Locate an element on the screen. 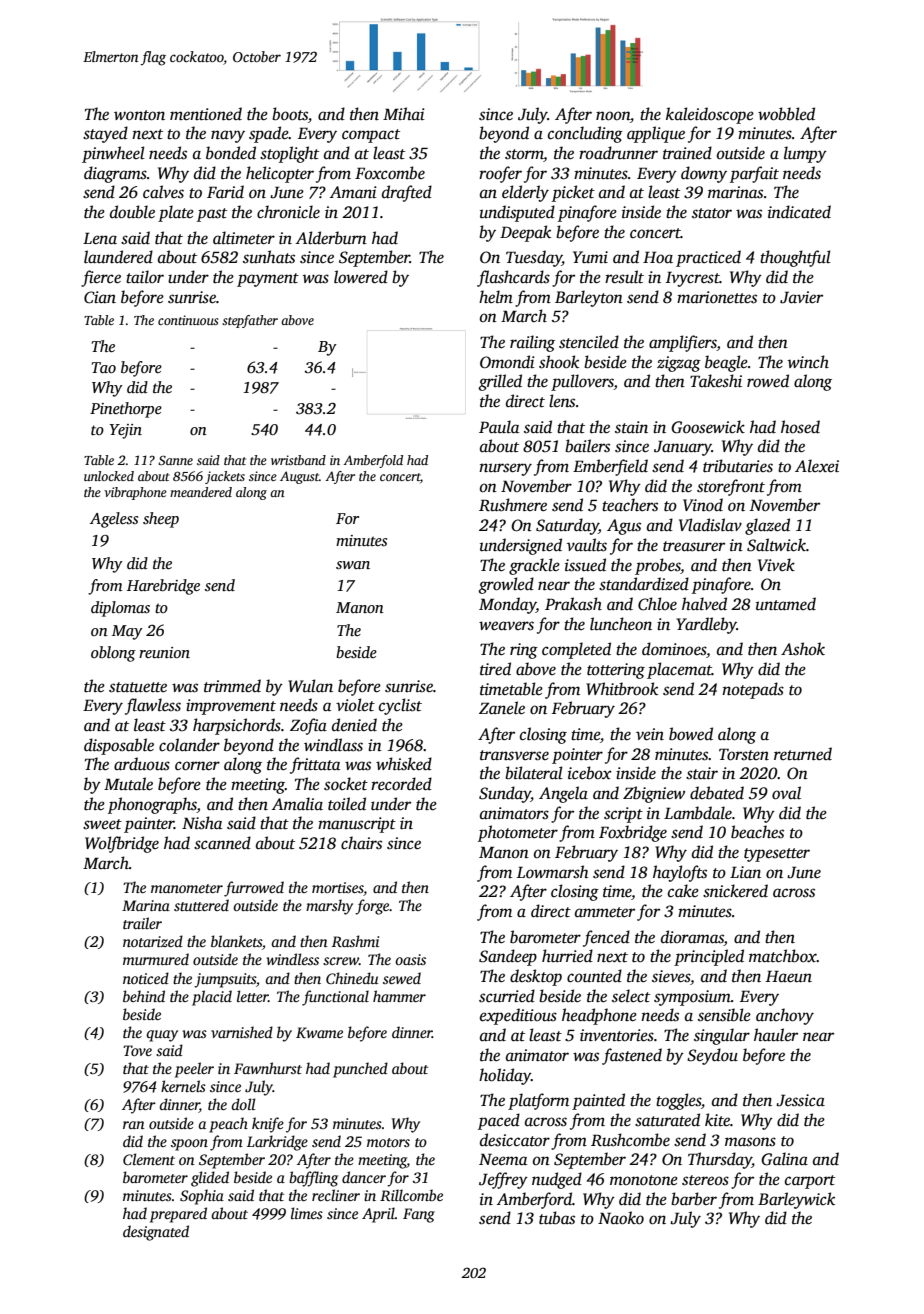 This screenshot has height=1314, width=924. chairs is located at coordinates (361, 843).
